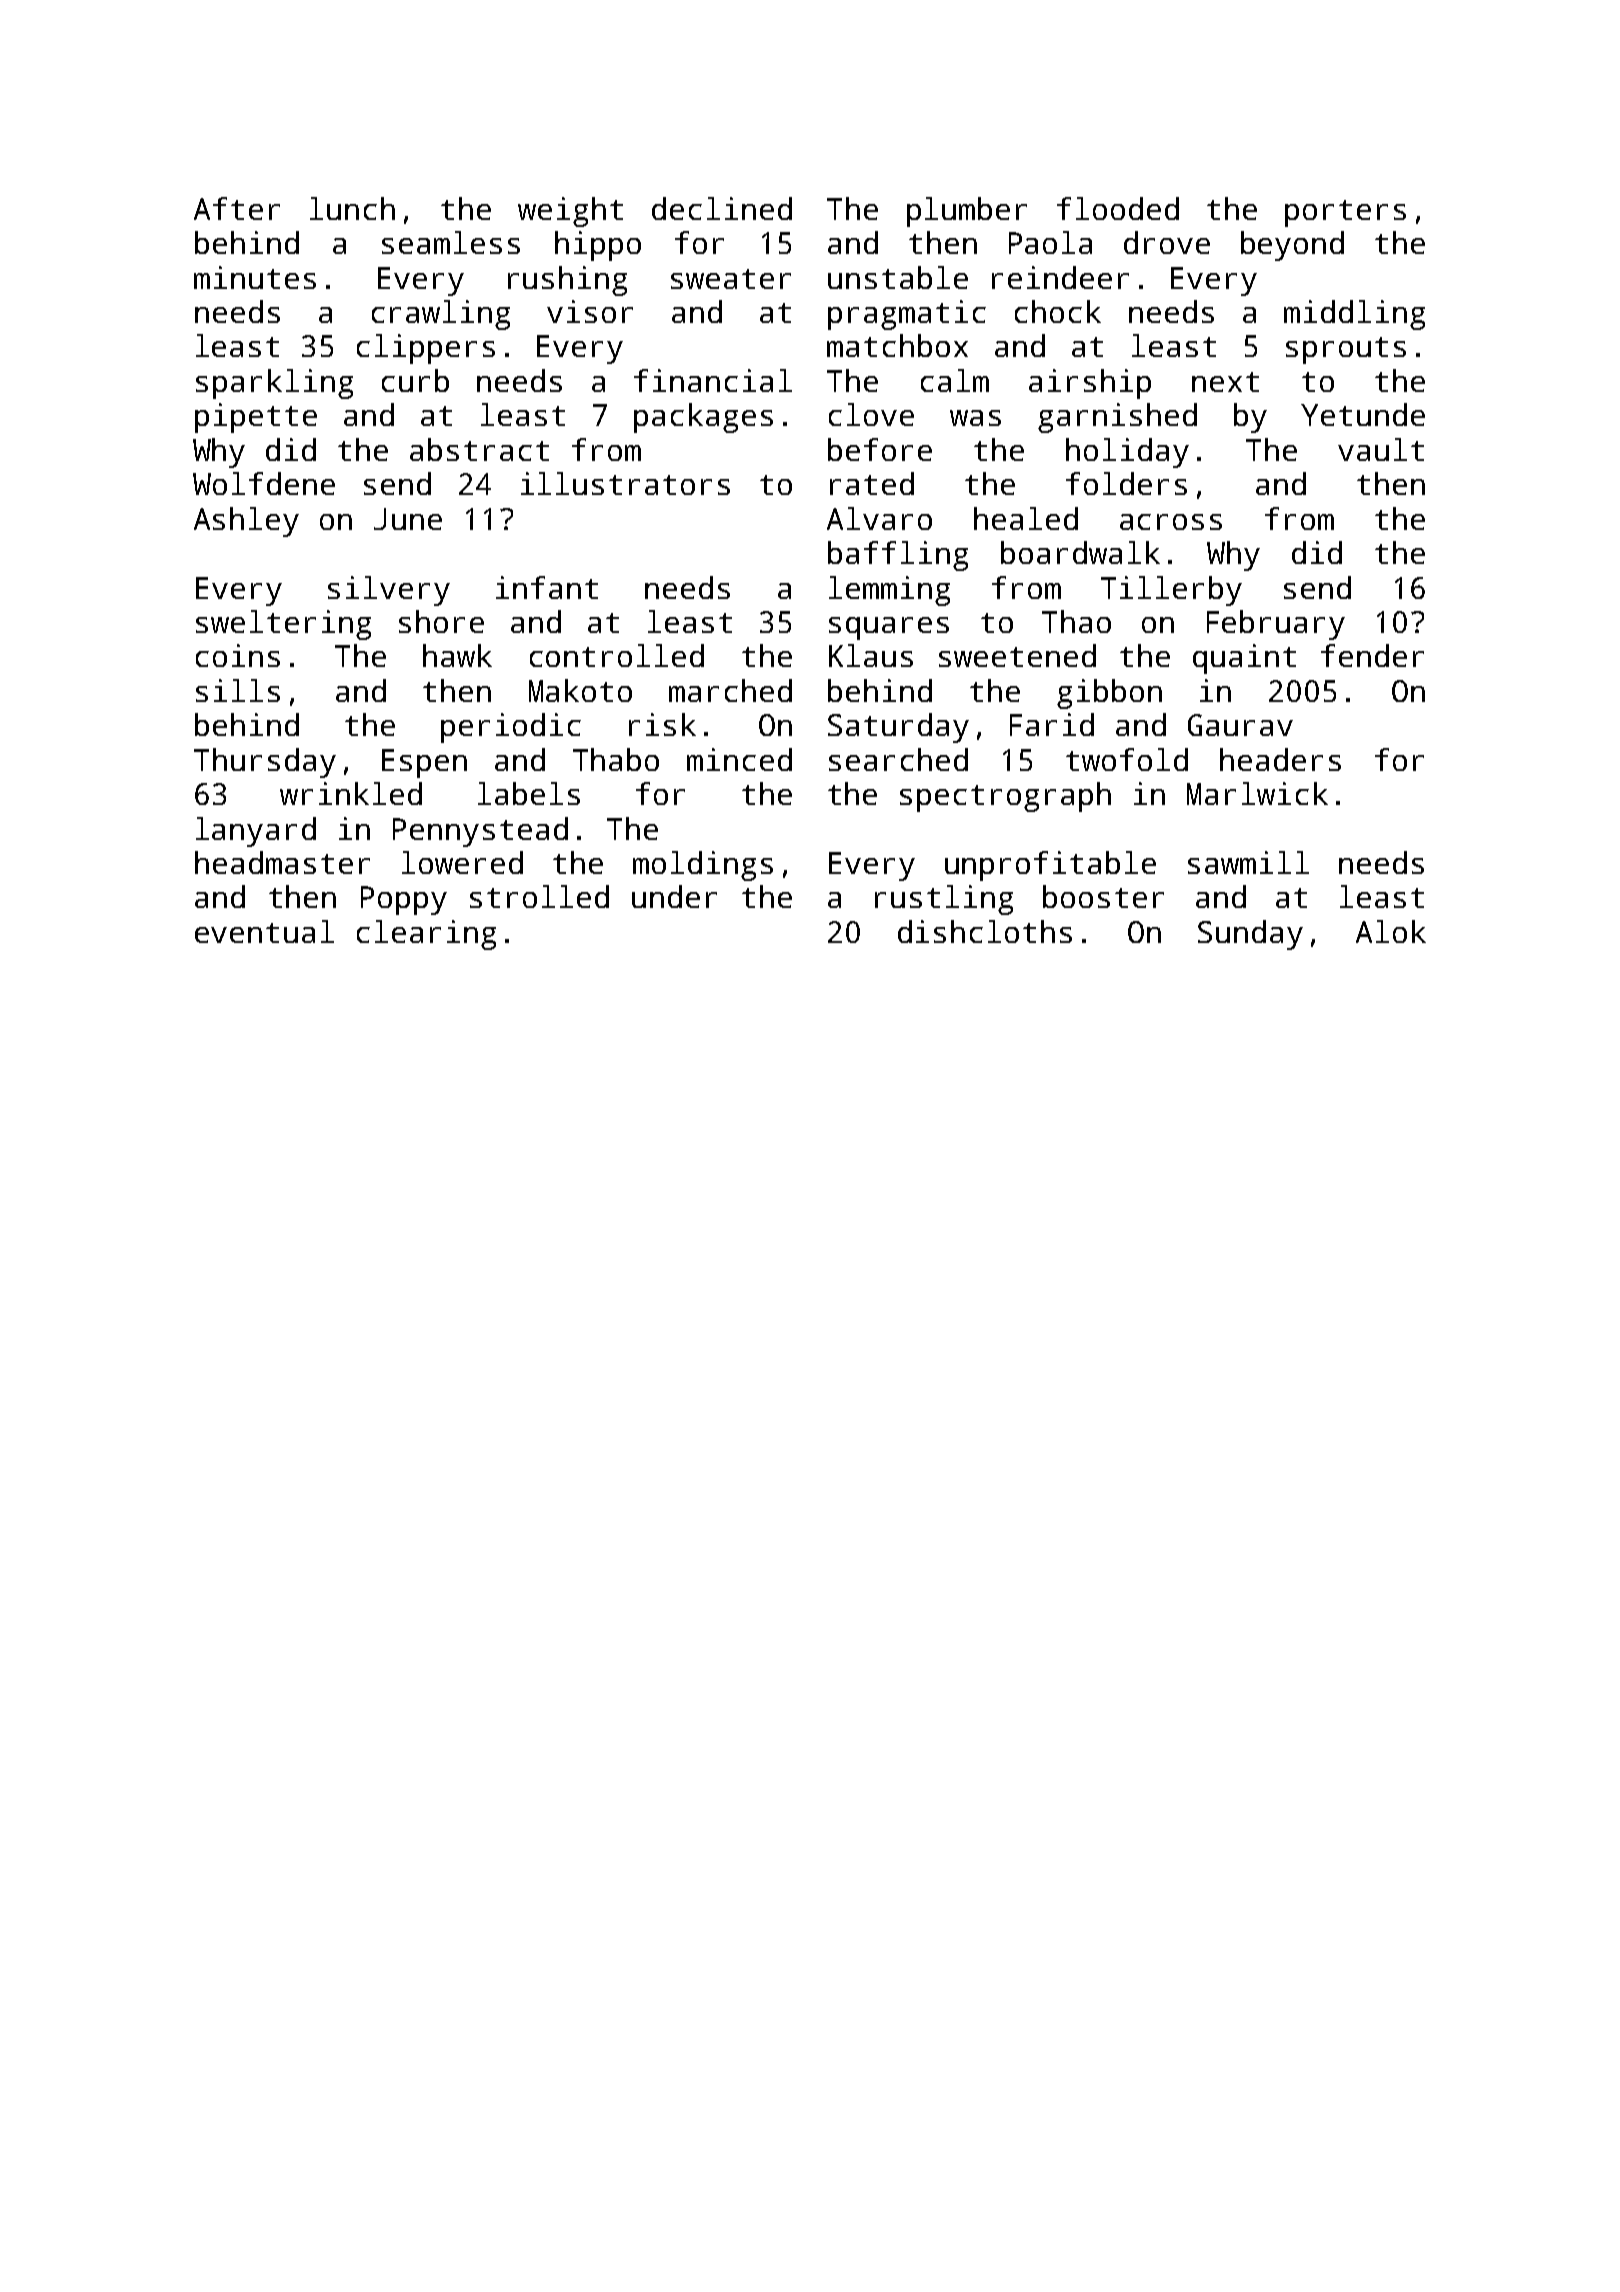  What do you see at coordinates (898, 556) in the screenshot?
I see `baffling` at bounding box center [898, 556].
